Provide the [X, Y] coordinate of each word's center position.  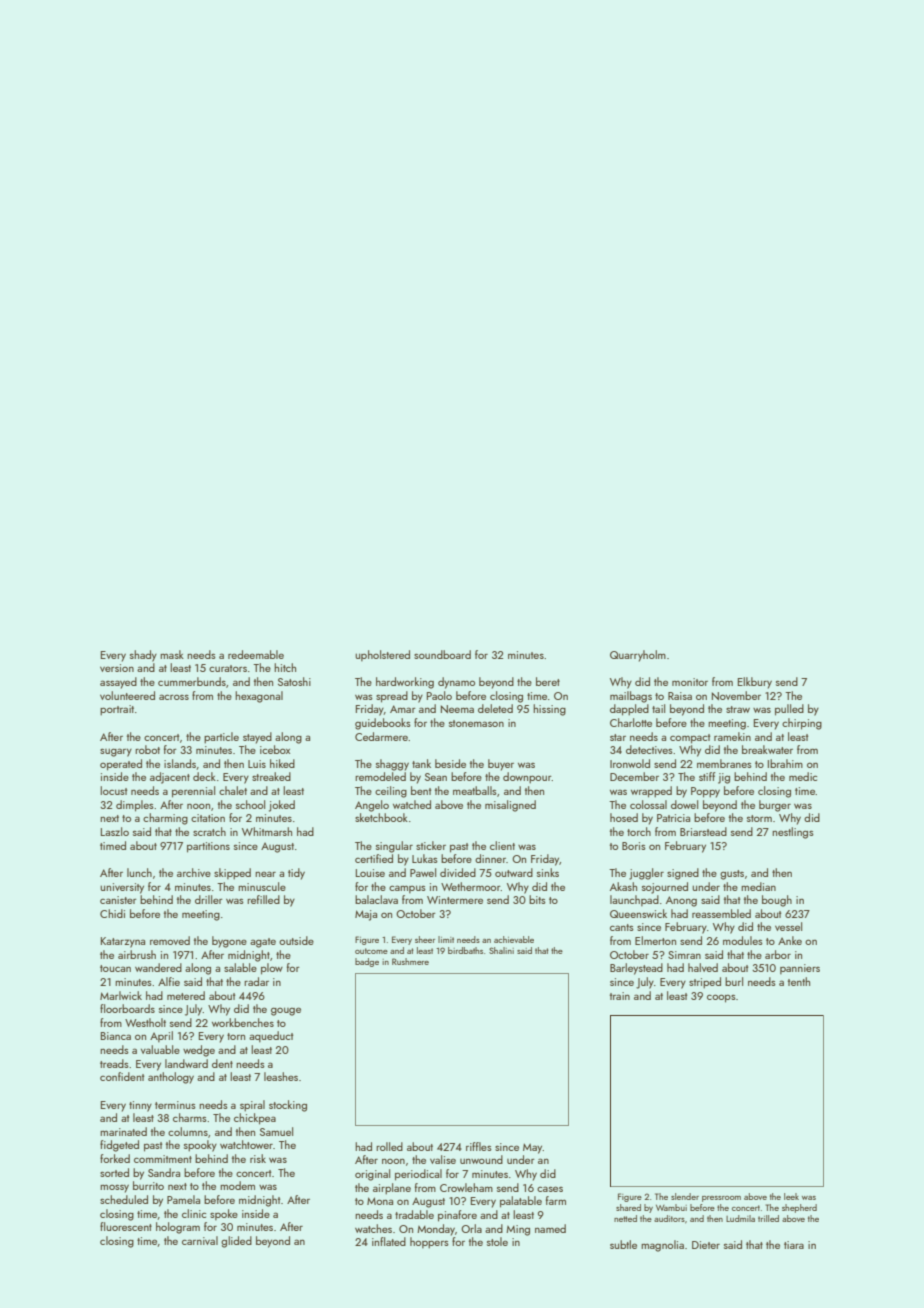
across [174, 697]
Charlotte [631, 722]
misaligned [510, 806]
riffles [479, 1146]
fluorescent [126, 1226]
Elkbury [755, 683]
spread [392, 697]
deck [204, 776]
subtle [623, 1244]
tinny [140, 1106]
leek [791, 1196]
